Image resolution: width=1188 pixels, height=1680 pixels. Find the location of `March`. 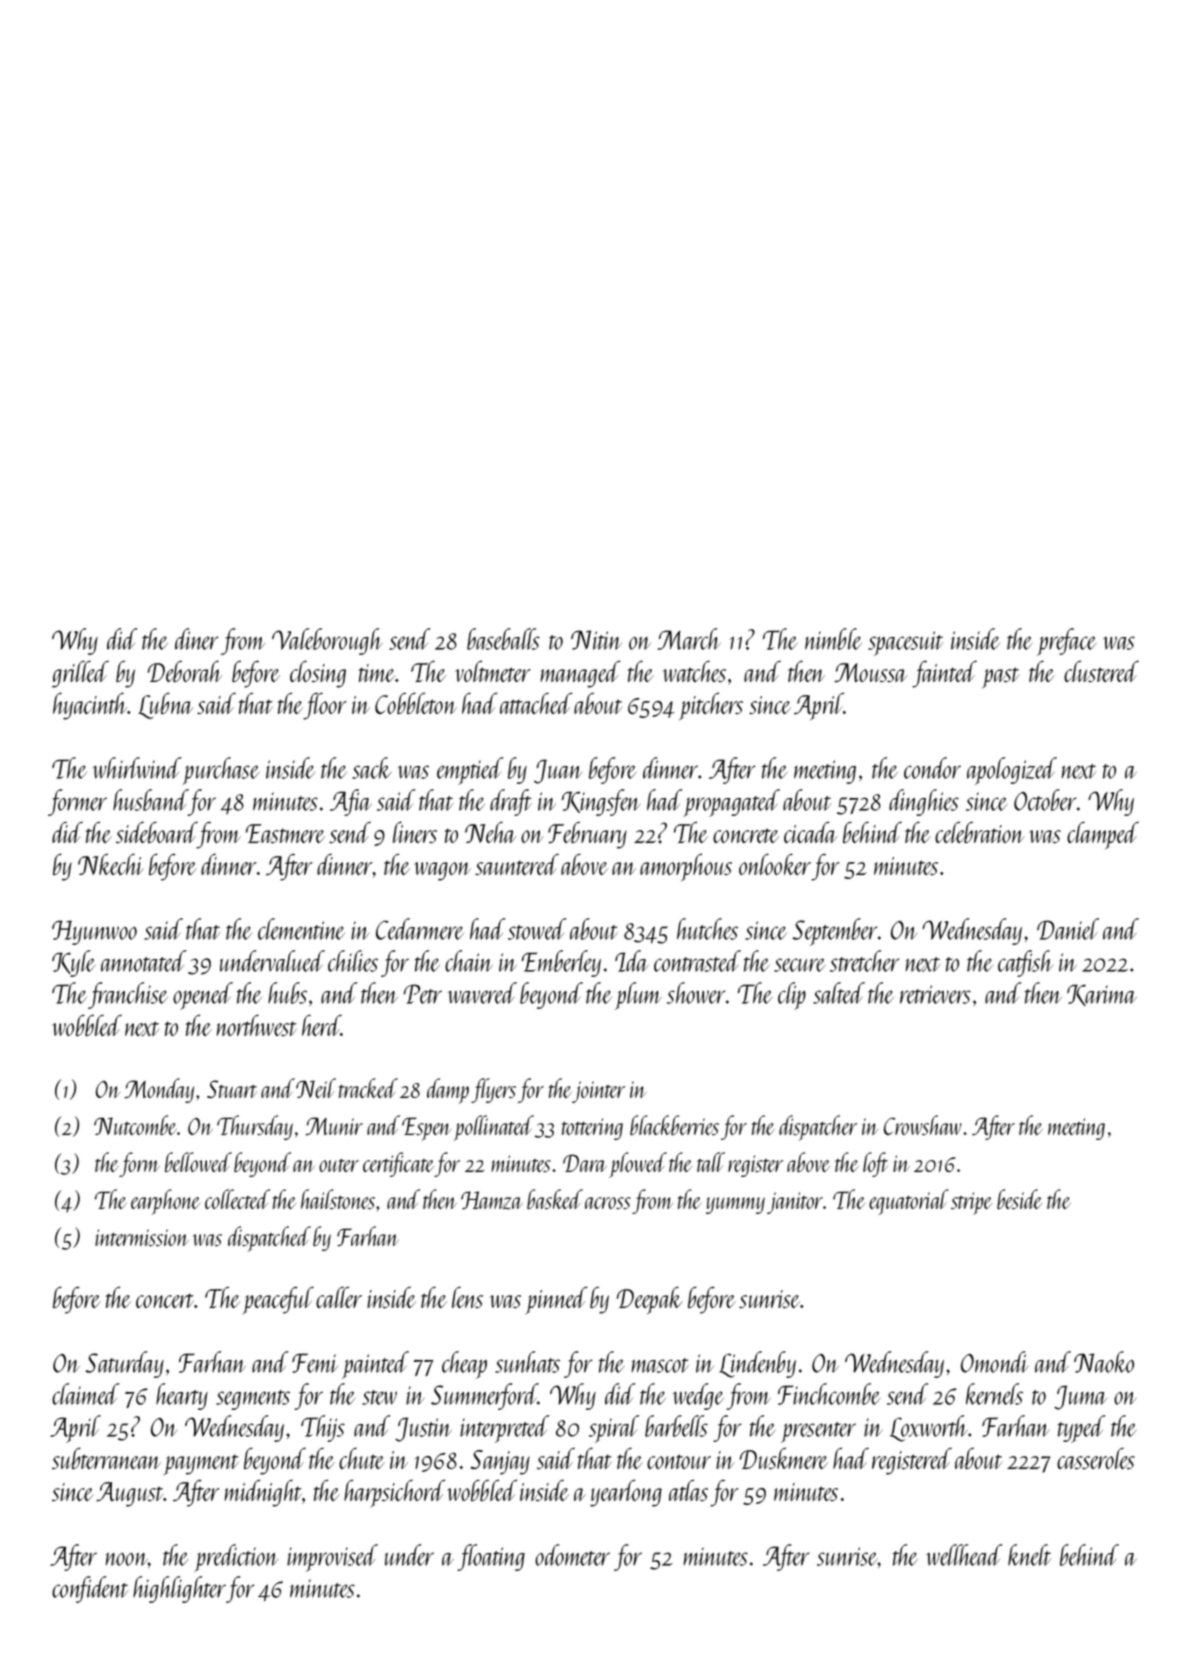

March is located at coordinates (689, 639).
